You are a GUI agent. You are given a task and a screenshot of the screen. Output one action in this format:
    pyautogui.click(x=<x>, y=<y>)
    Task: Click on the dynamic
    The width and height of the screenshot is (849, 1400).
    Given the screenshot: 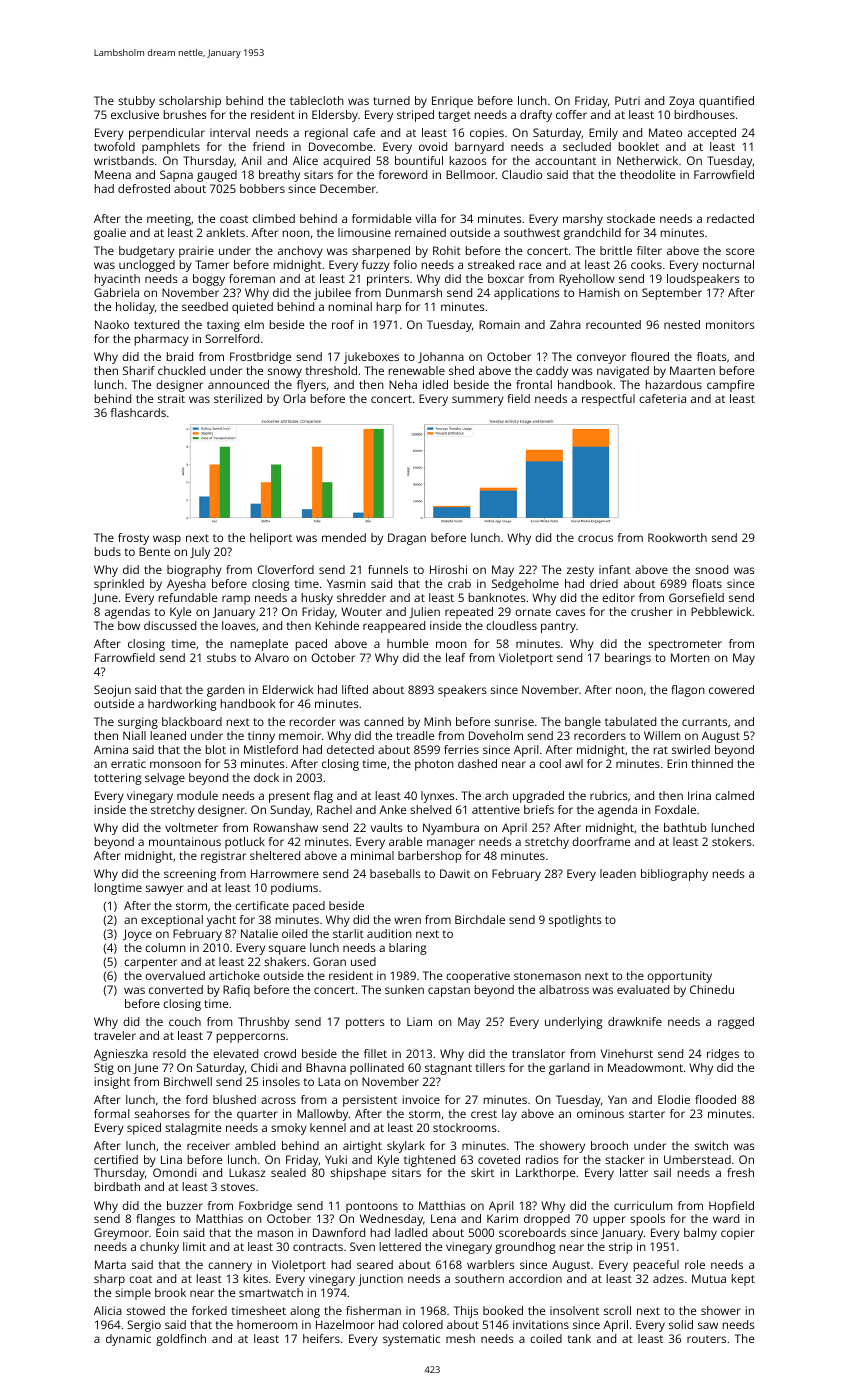 What is the action you would take?
    pyautogui.click(x=128, y=1340)
